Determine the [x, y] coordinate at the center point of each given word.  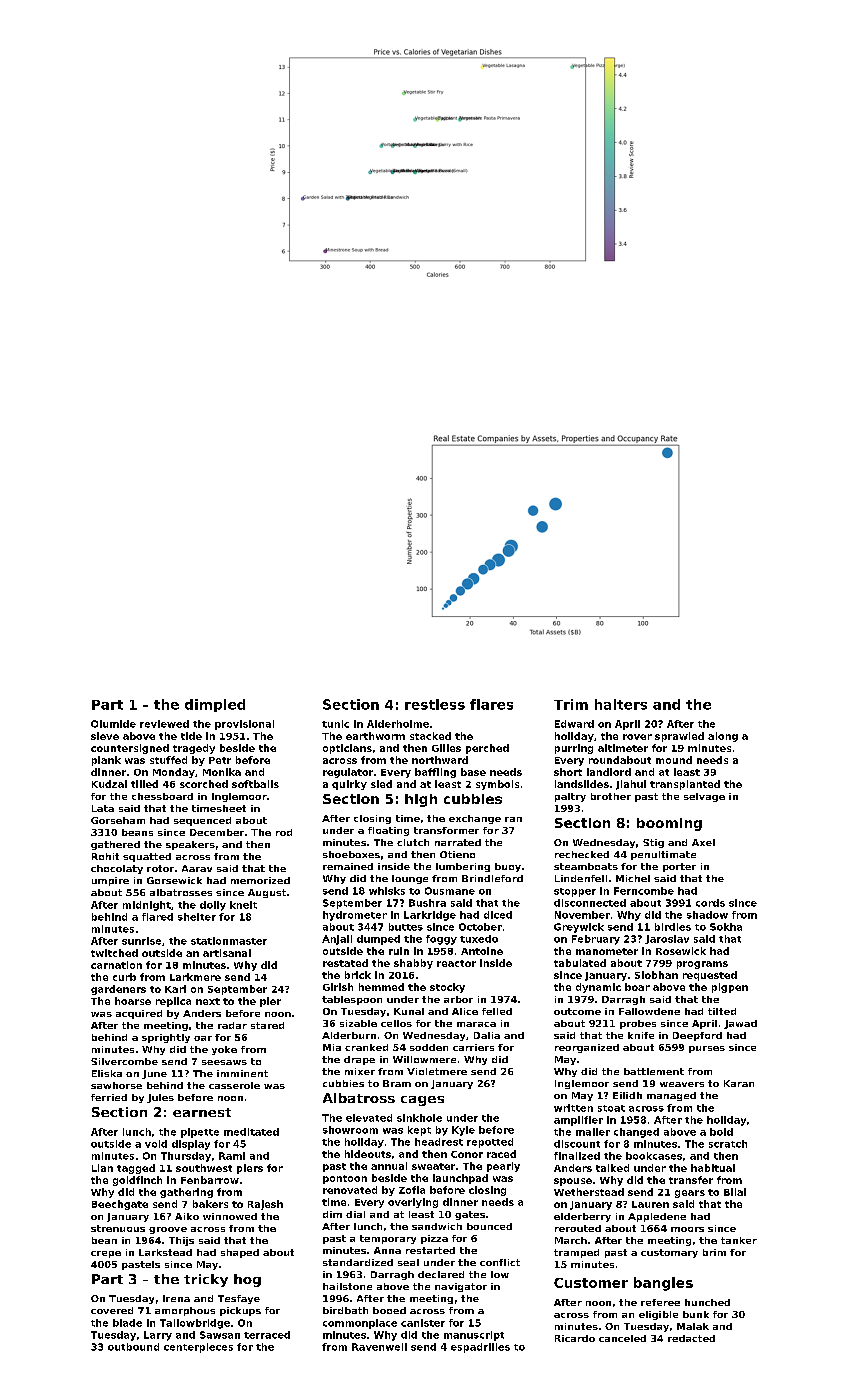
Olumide [113, 724]
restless [435, 704]
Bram [397, 1083]
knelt [243, 905]
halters [621, 704]
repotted [490, 1143]
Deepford [697, 1036]
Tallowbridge [195, 1324]
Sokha [726, 927]
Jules [160, 1098]
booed [389, 1310]
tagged [136, 1169]
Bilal [735, 1192]
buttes [406, 927]
